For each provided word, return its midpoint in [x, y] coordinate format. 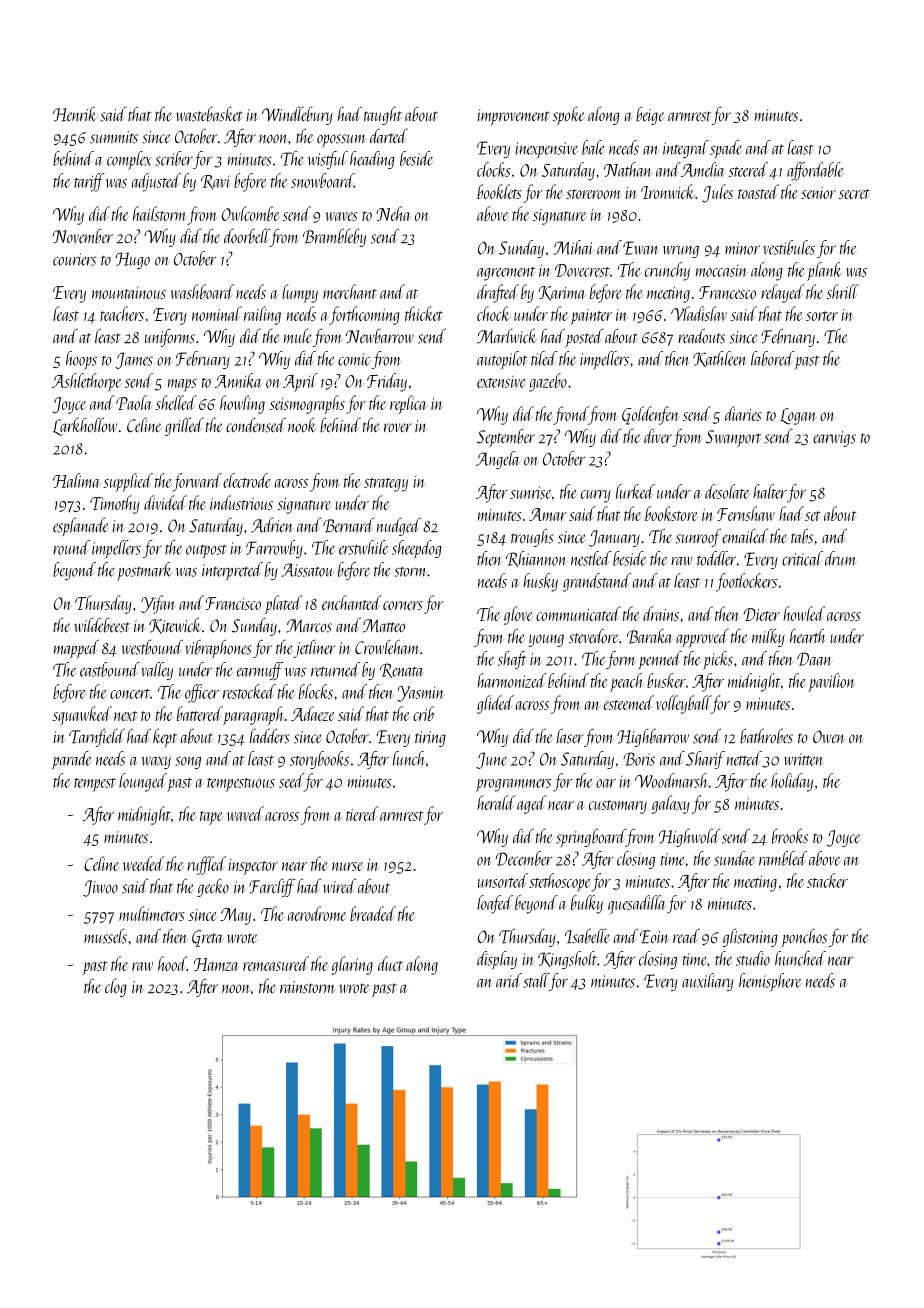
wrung [681, 252]
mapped [76, 649]
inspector [253, 867]
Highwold [689, 837]
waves [341, 216]
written [804, 759]
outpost [206, 551]
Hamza [216, 964]
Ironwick [668, 191]
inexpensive [546, 150]
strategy [386, 485]
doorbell [247, 236]
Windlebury [297, 115]
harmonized [511, 680]
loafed [495, 904]
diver [658, 435]
